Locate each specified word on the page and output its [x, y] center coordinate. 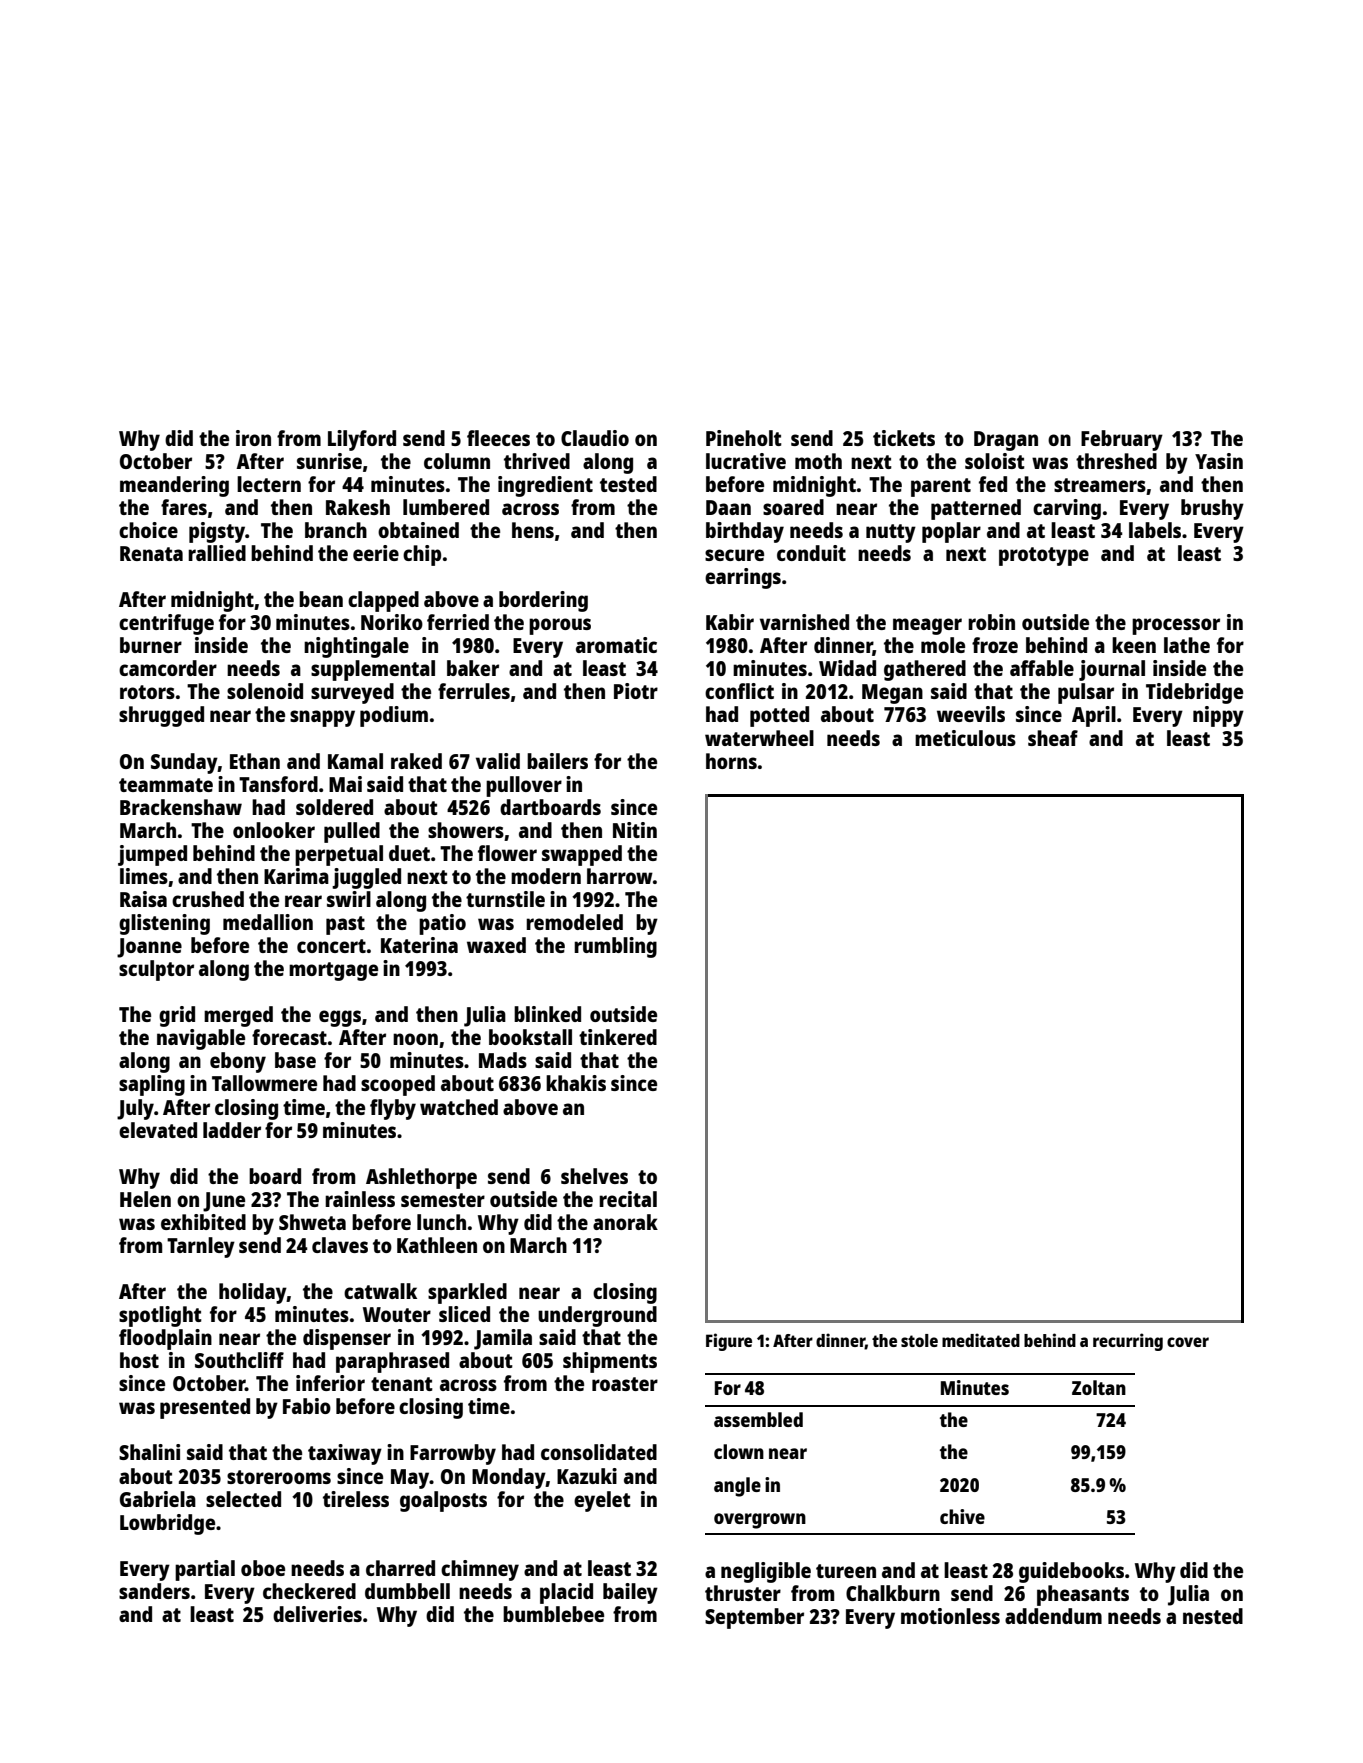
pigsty [217, 532]
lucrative [746, 461]
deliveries [317, 1614]
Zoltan [1099, 1387]
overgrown [760, 1521]
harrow [620, 876]
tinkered [618, 1037]
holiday [253, 1293]
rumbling [615, 947]
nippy [1218, 716]
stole [919, 1340]
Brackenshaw [181, 807]
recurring [1128, 1342]
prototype [1044, 556]
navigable [201, 1039]
